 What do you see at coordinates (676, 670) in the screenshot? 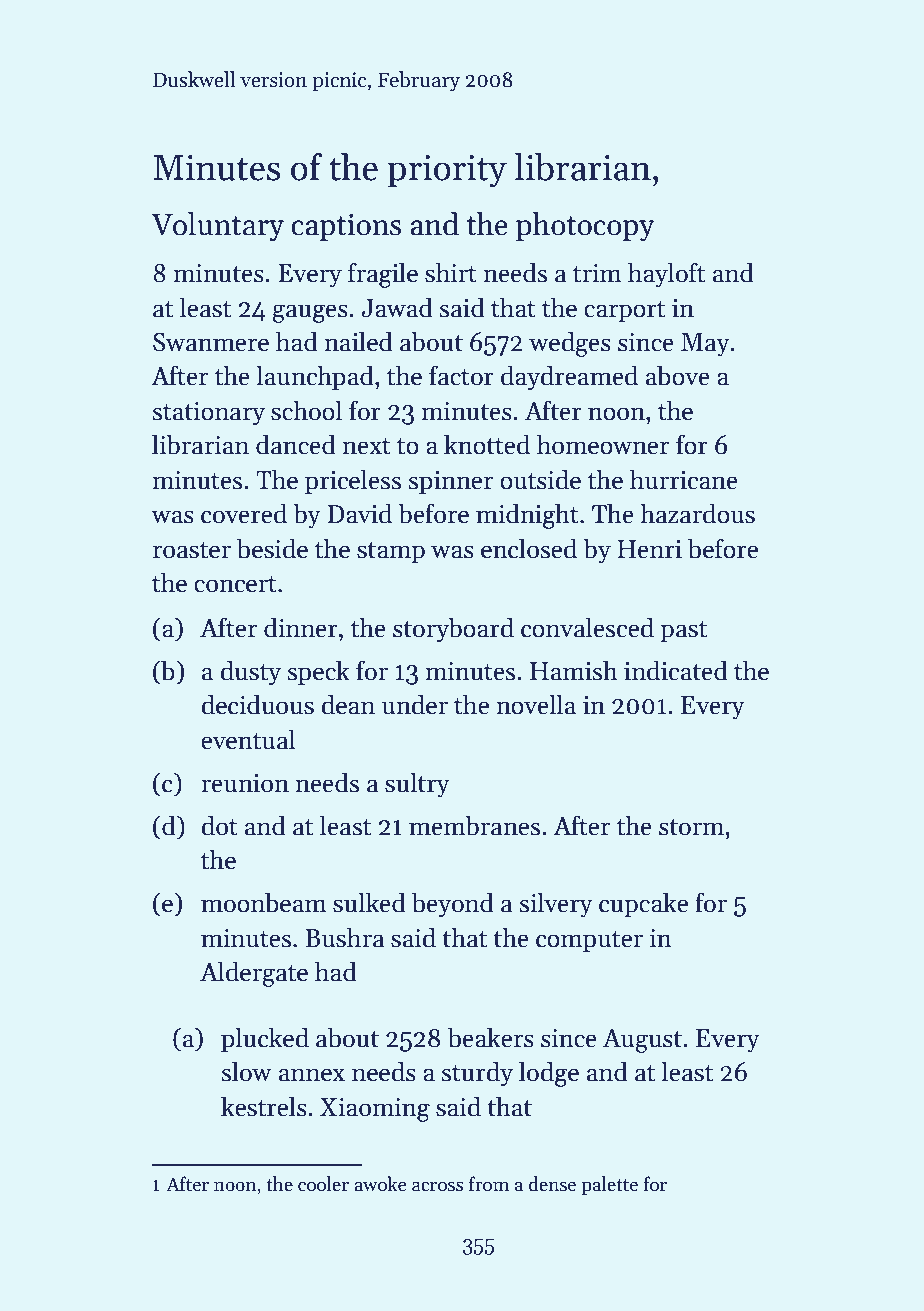
I see `indicated` at bounding box center [676, 670].
